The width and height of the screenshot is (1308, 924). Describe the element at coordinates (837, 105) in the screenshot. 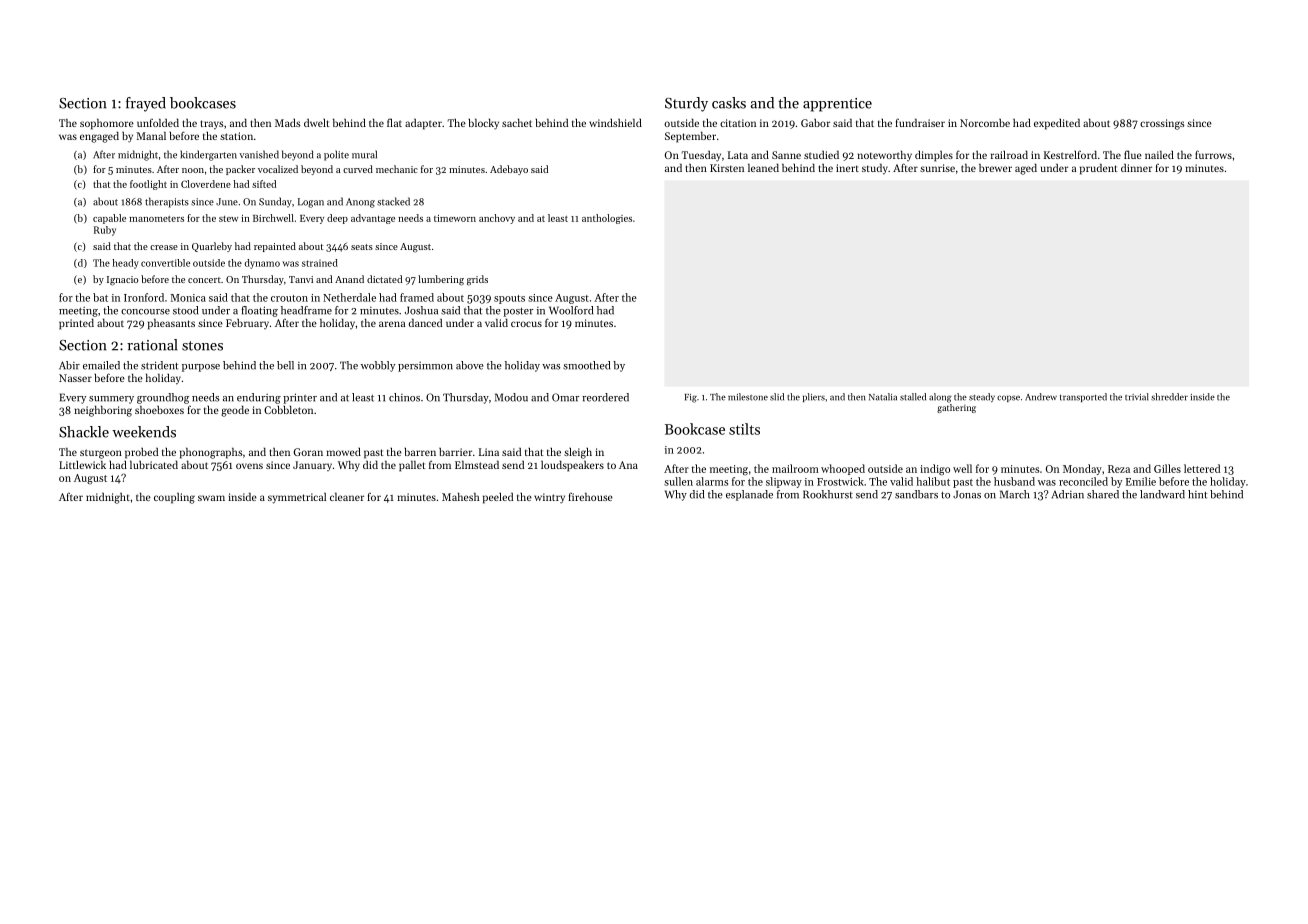

I see `apprentice` at that location.
